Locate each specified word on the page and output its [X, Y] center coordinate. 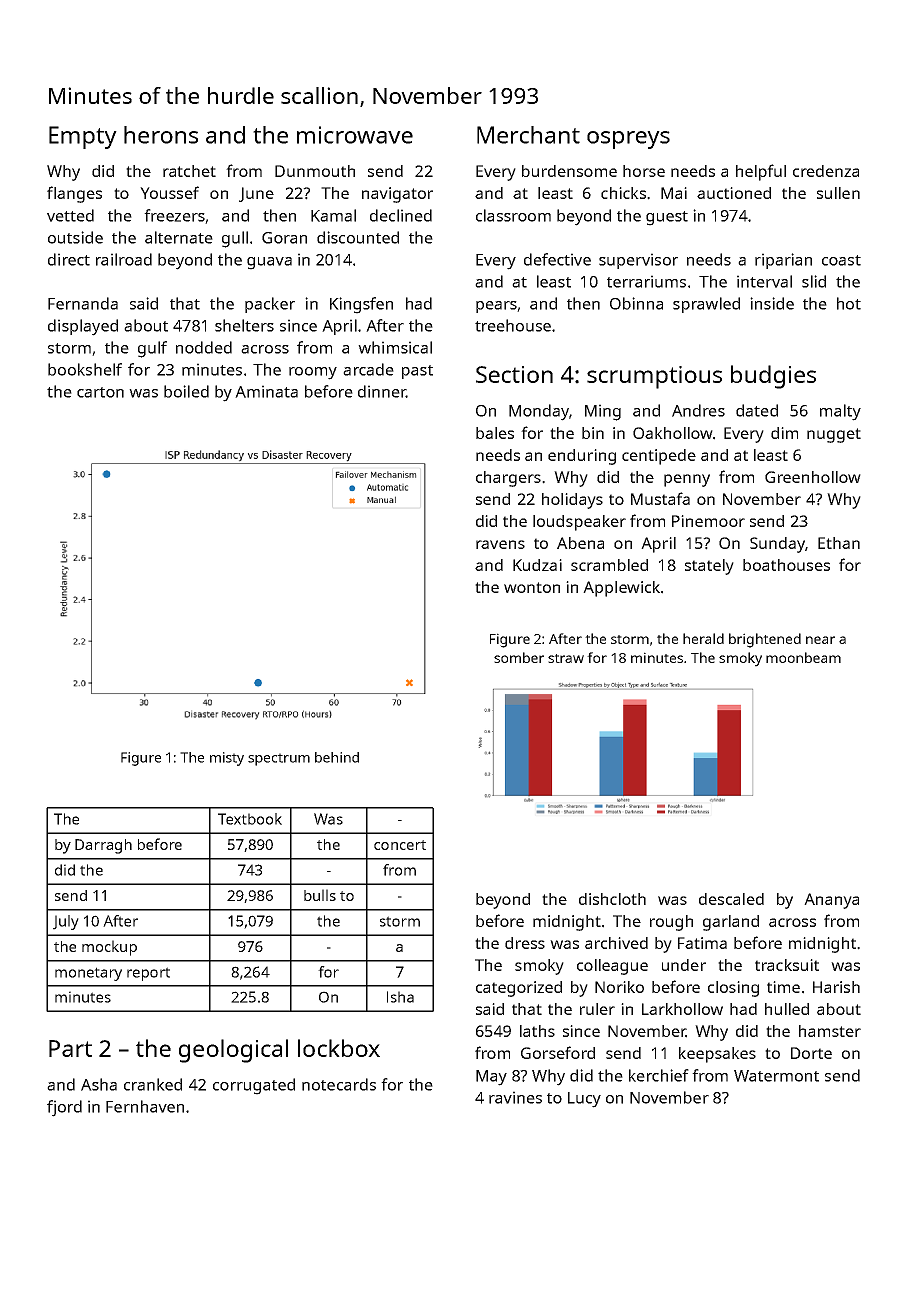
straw [566, 658]
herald [703, 638]
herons [161, 135]
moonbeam [803, 657]
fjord [64, 1108]
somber [519, 657]
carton [100, 392]
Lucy [584, 1100]
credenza [826, 171]
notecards [339, 1084]
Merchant [528, 135]
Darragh [103, 846]
